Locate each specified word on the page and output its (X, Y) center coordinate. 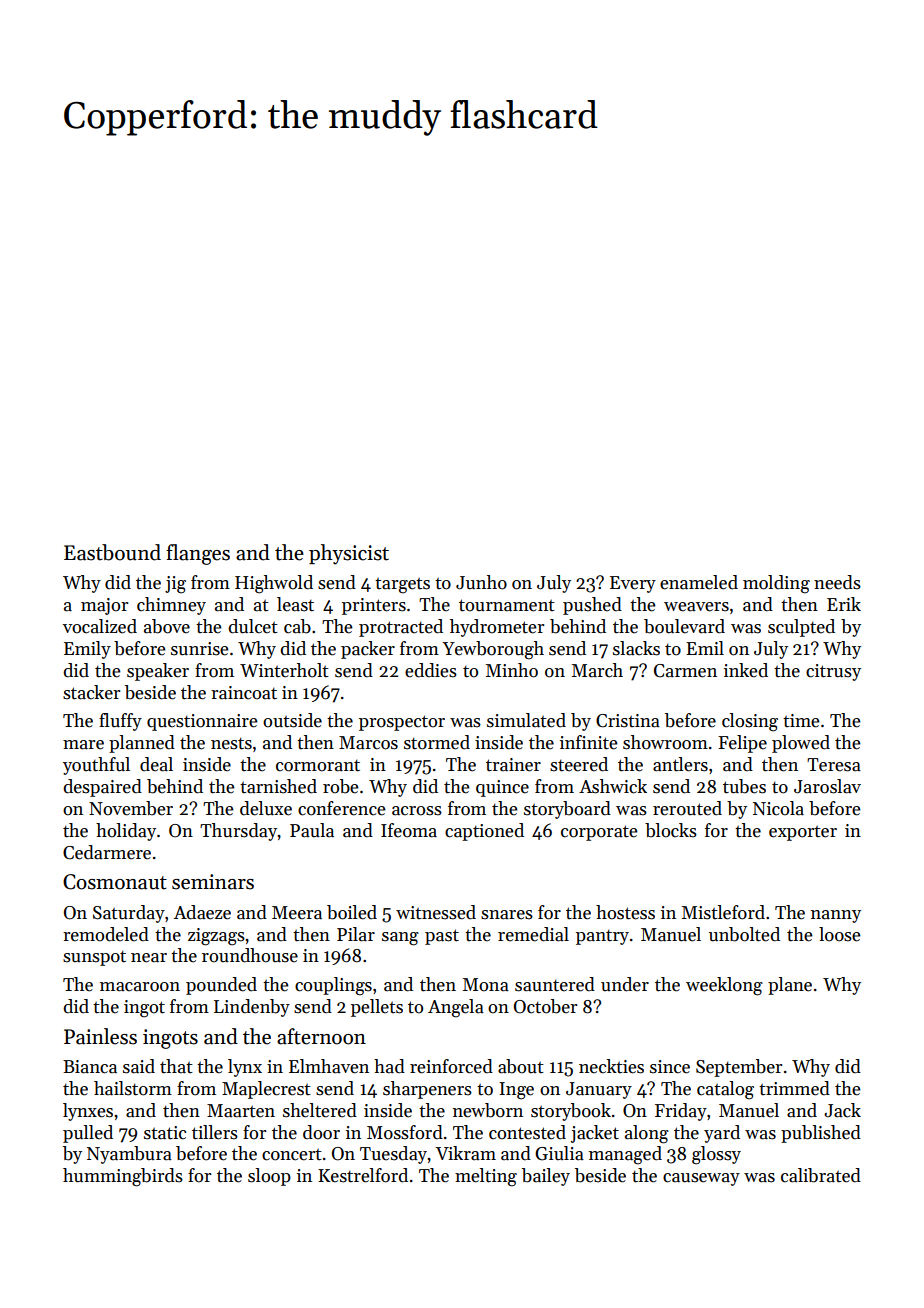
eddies (431, 670)
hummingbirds (123, 1177)
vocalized (100, 626)
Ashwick (613, 786)
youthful (96, 766)
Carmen (685, 671)
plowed (801, 744)
